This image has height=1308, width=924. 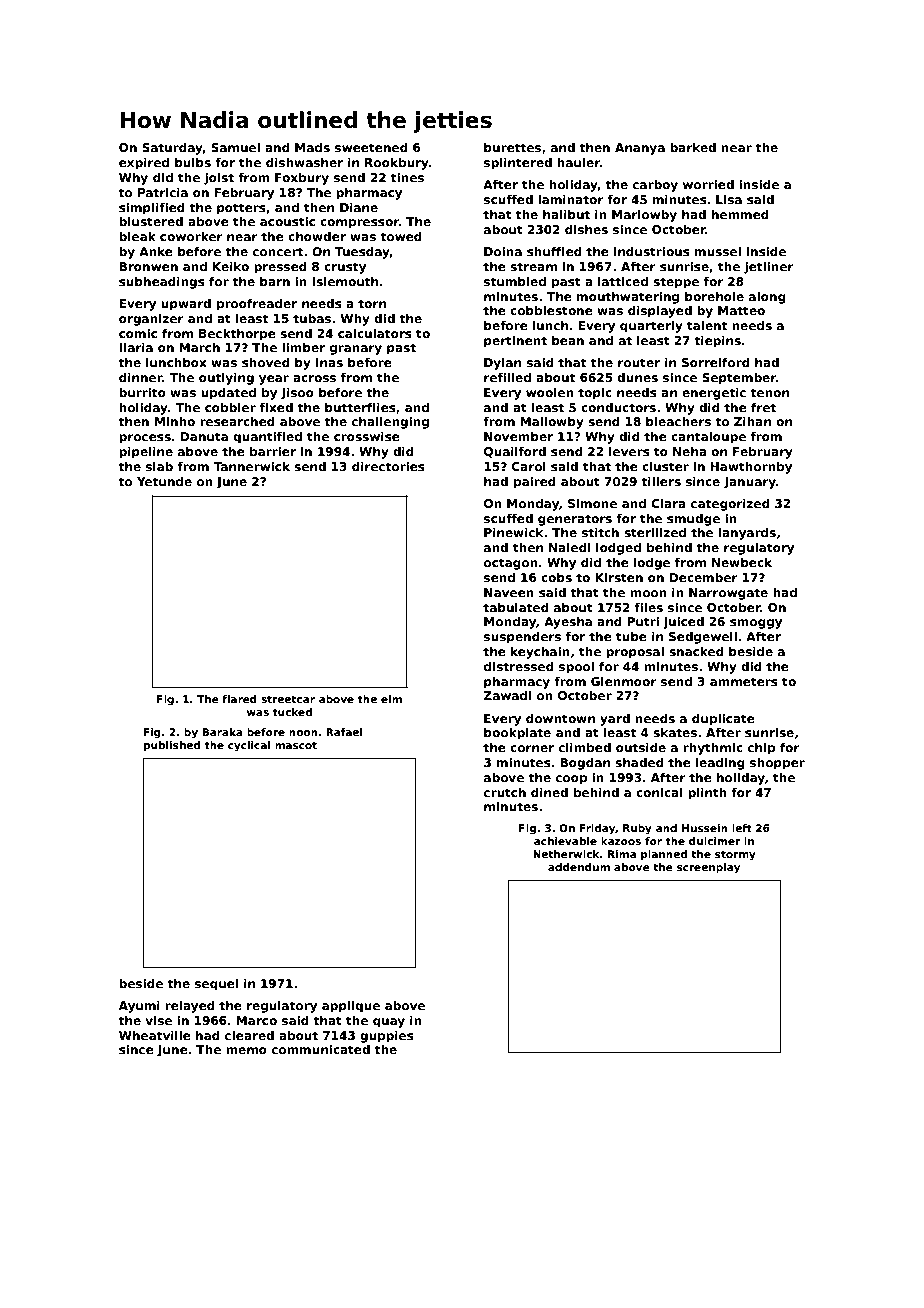 I want to click on industrious, so click(x=652, y=251).
